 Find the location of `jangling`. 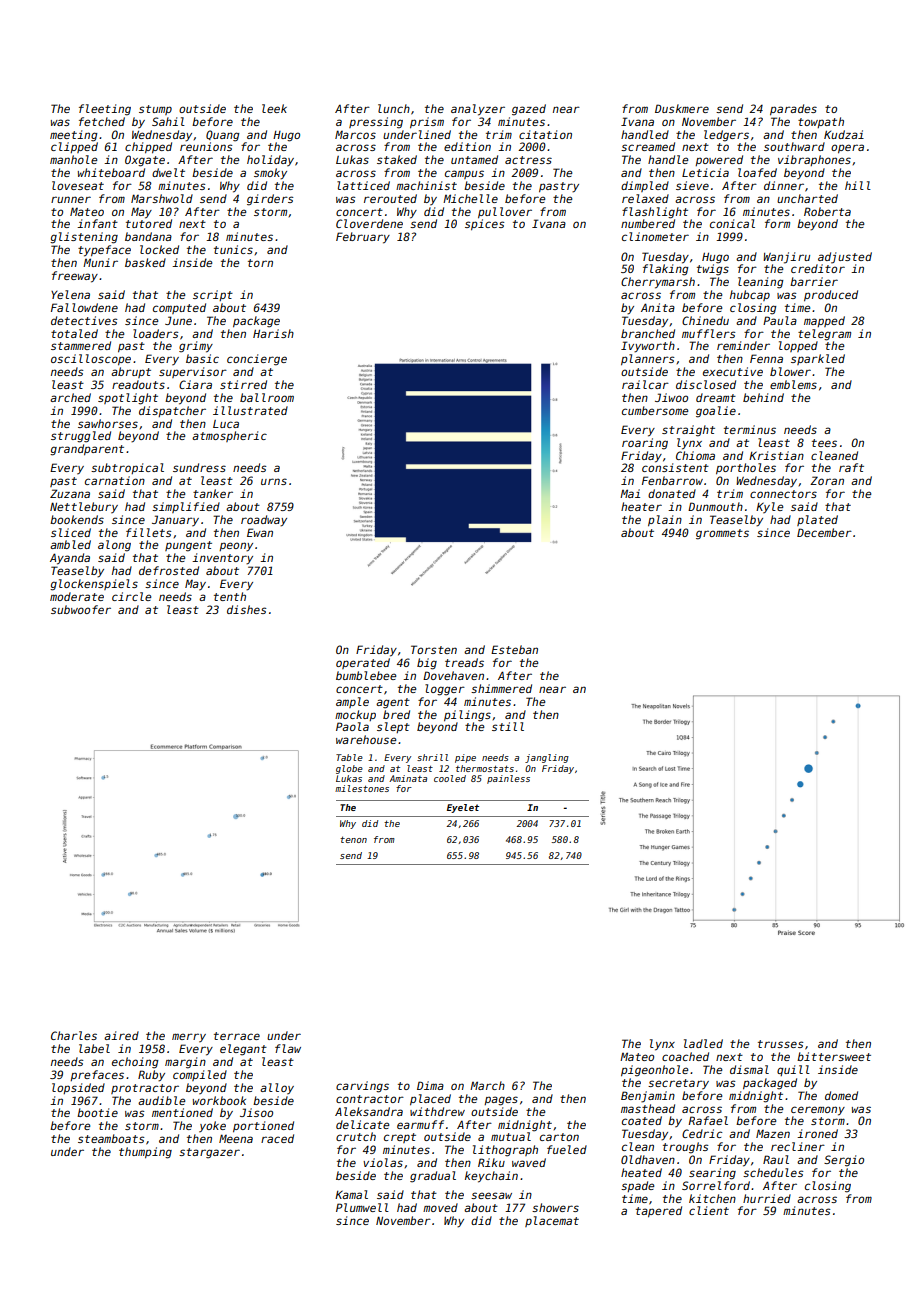

jangling is located at coordinates (547, 758).
